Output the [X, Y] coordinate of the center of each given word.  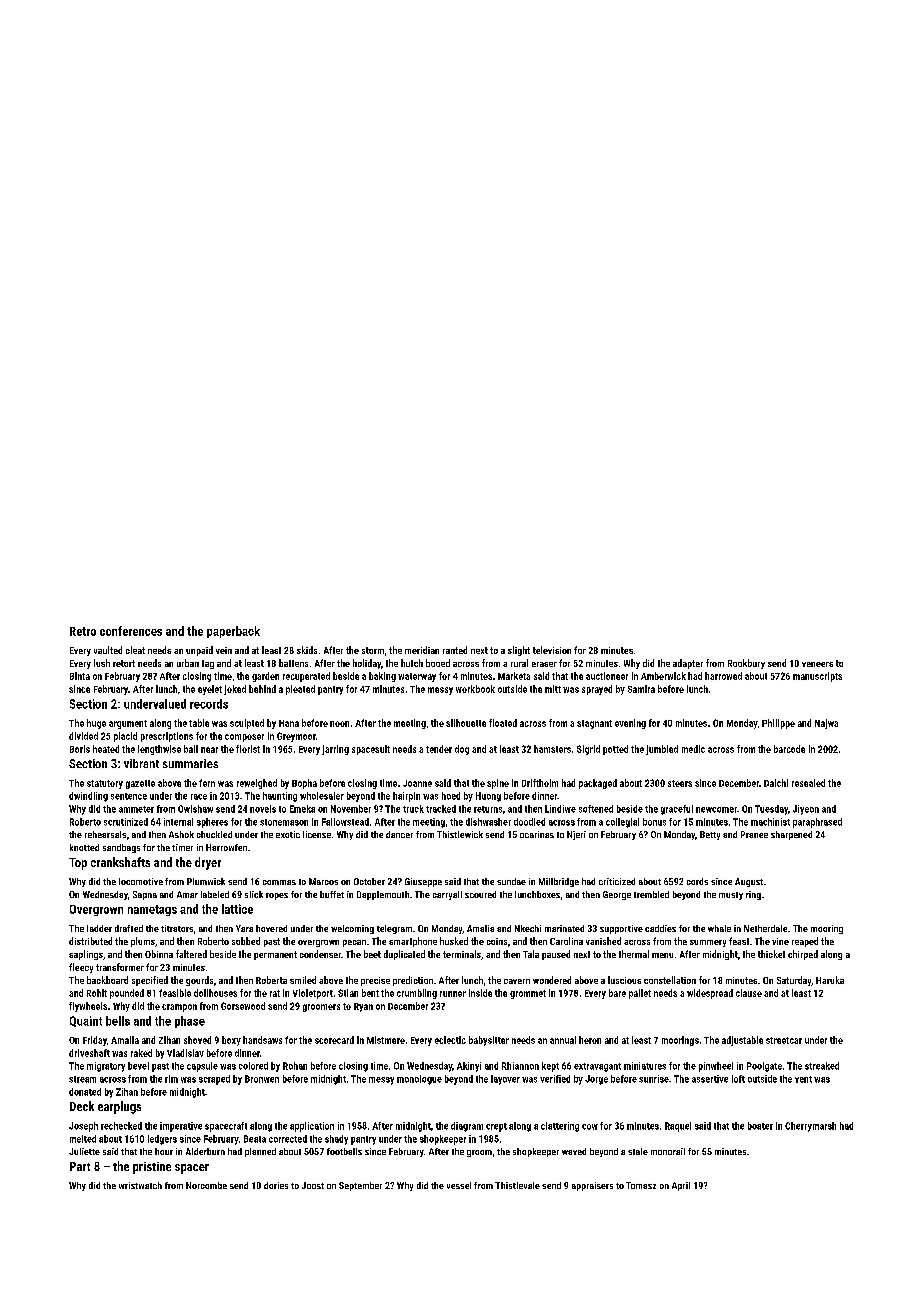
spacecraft [226, 1127]
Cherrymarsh [810, 1127]
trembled [651, 894]
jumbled [662, 750]
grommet [528, 994]
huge [96, 724]
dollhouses [215, 993]
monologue [419, 1080]
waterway [417, 677]
